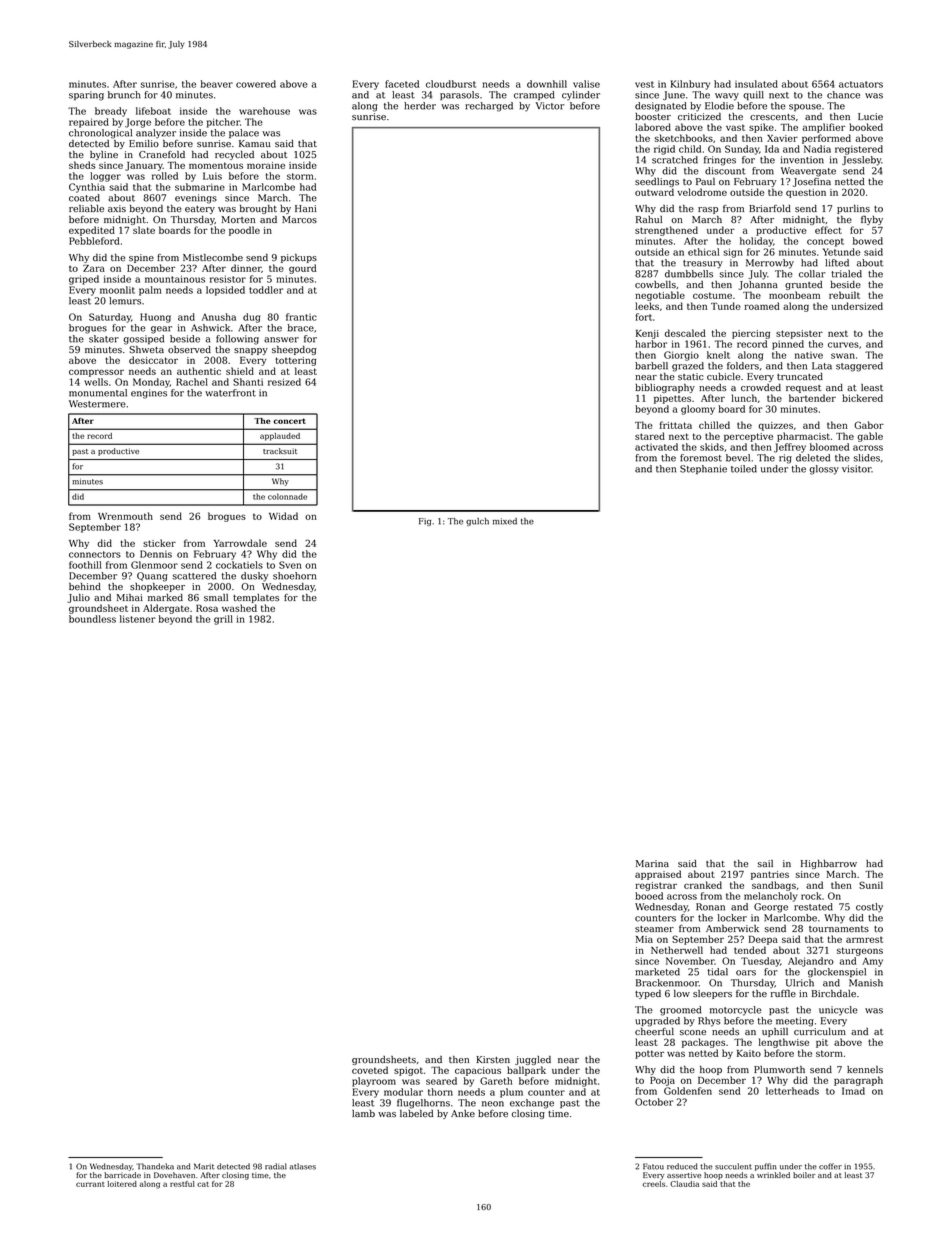  Describe the element at coordinates (174, 1175) in the document. I see `Dovehaven` at that location.
